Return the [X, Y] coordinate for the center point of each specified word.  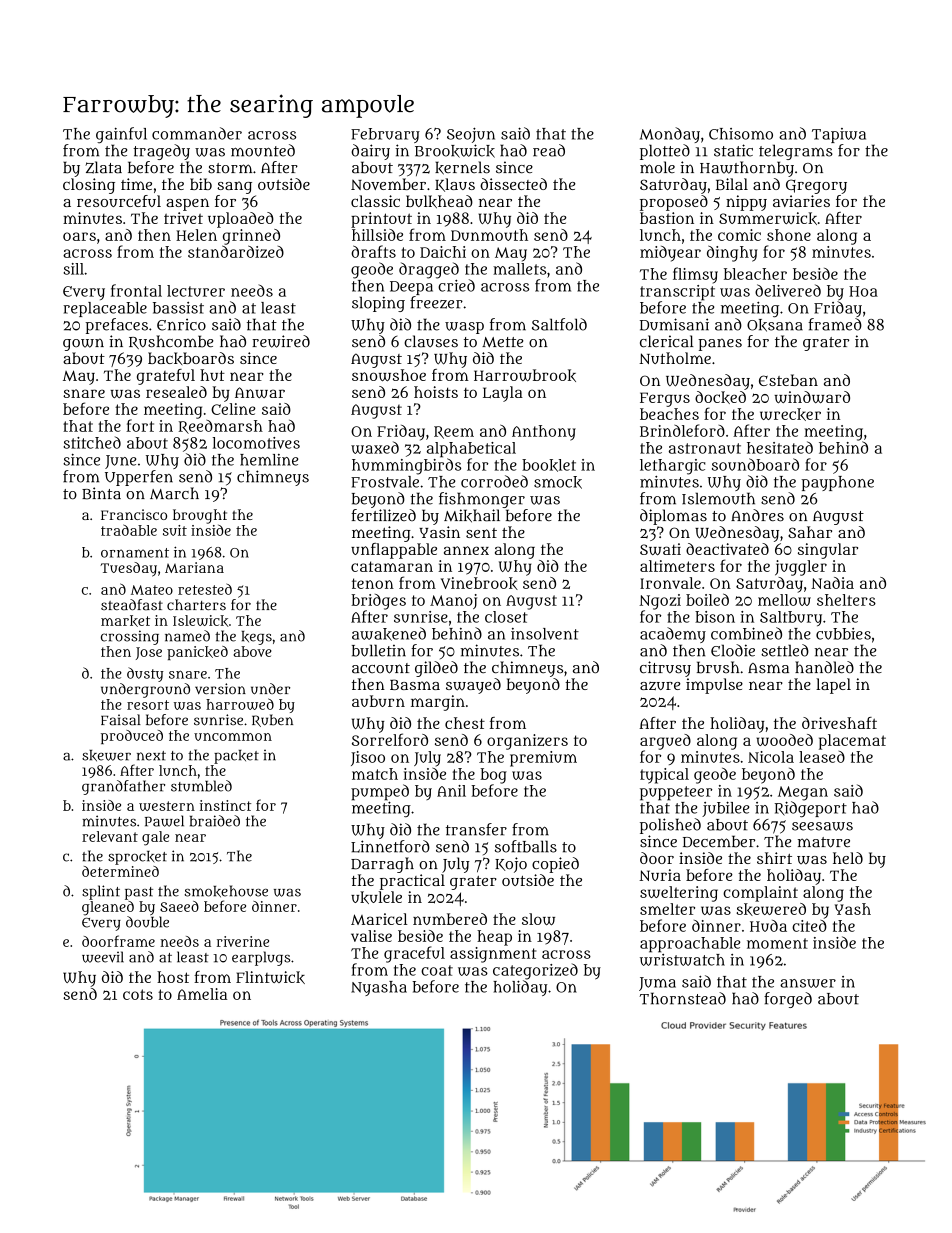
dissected [513, 184]
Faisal [121, 720]
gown [83, 344]
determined [120, 871]
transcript [677, 293]
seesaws [822, 826]
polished [670, 826]
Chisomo [741, 134]
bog [493, 776]
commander [197, 133]
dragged [429, 270]
